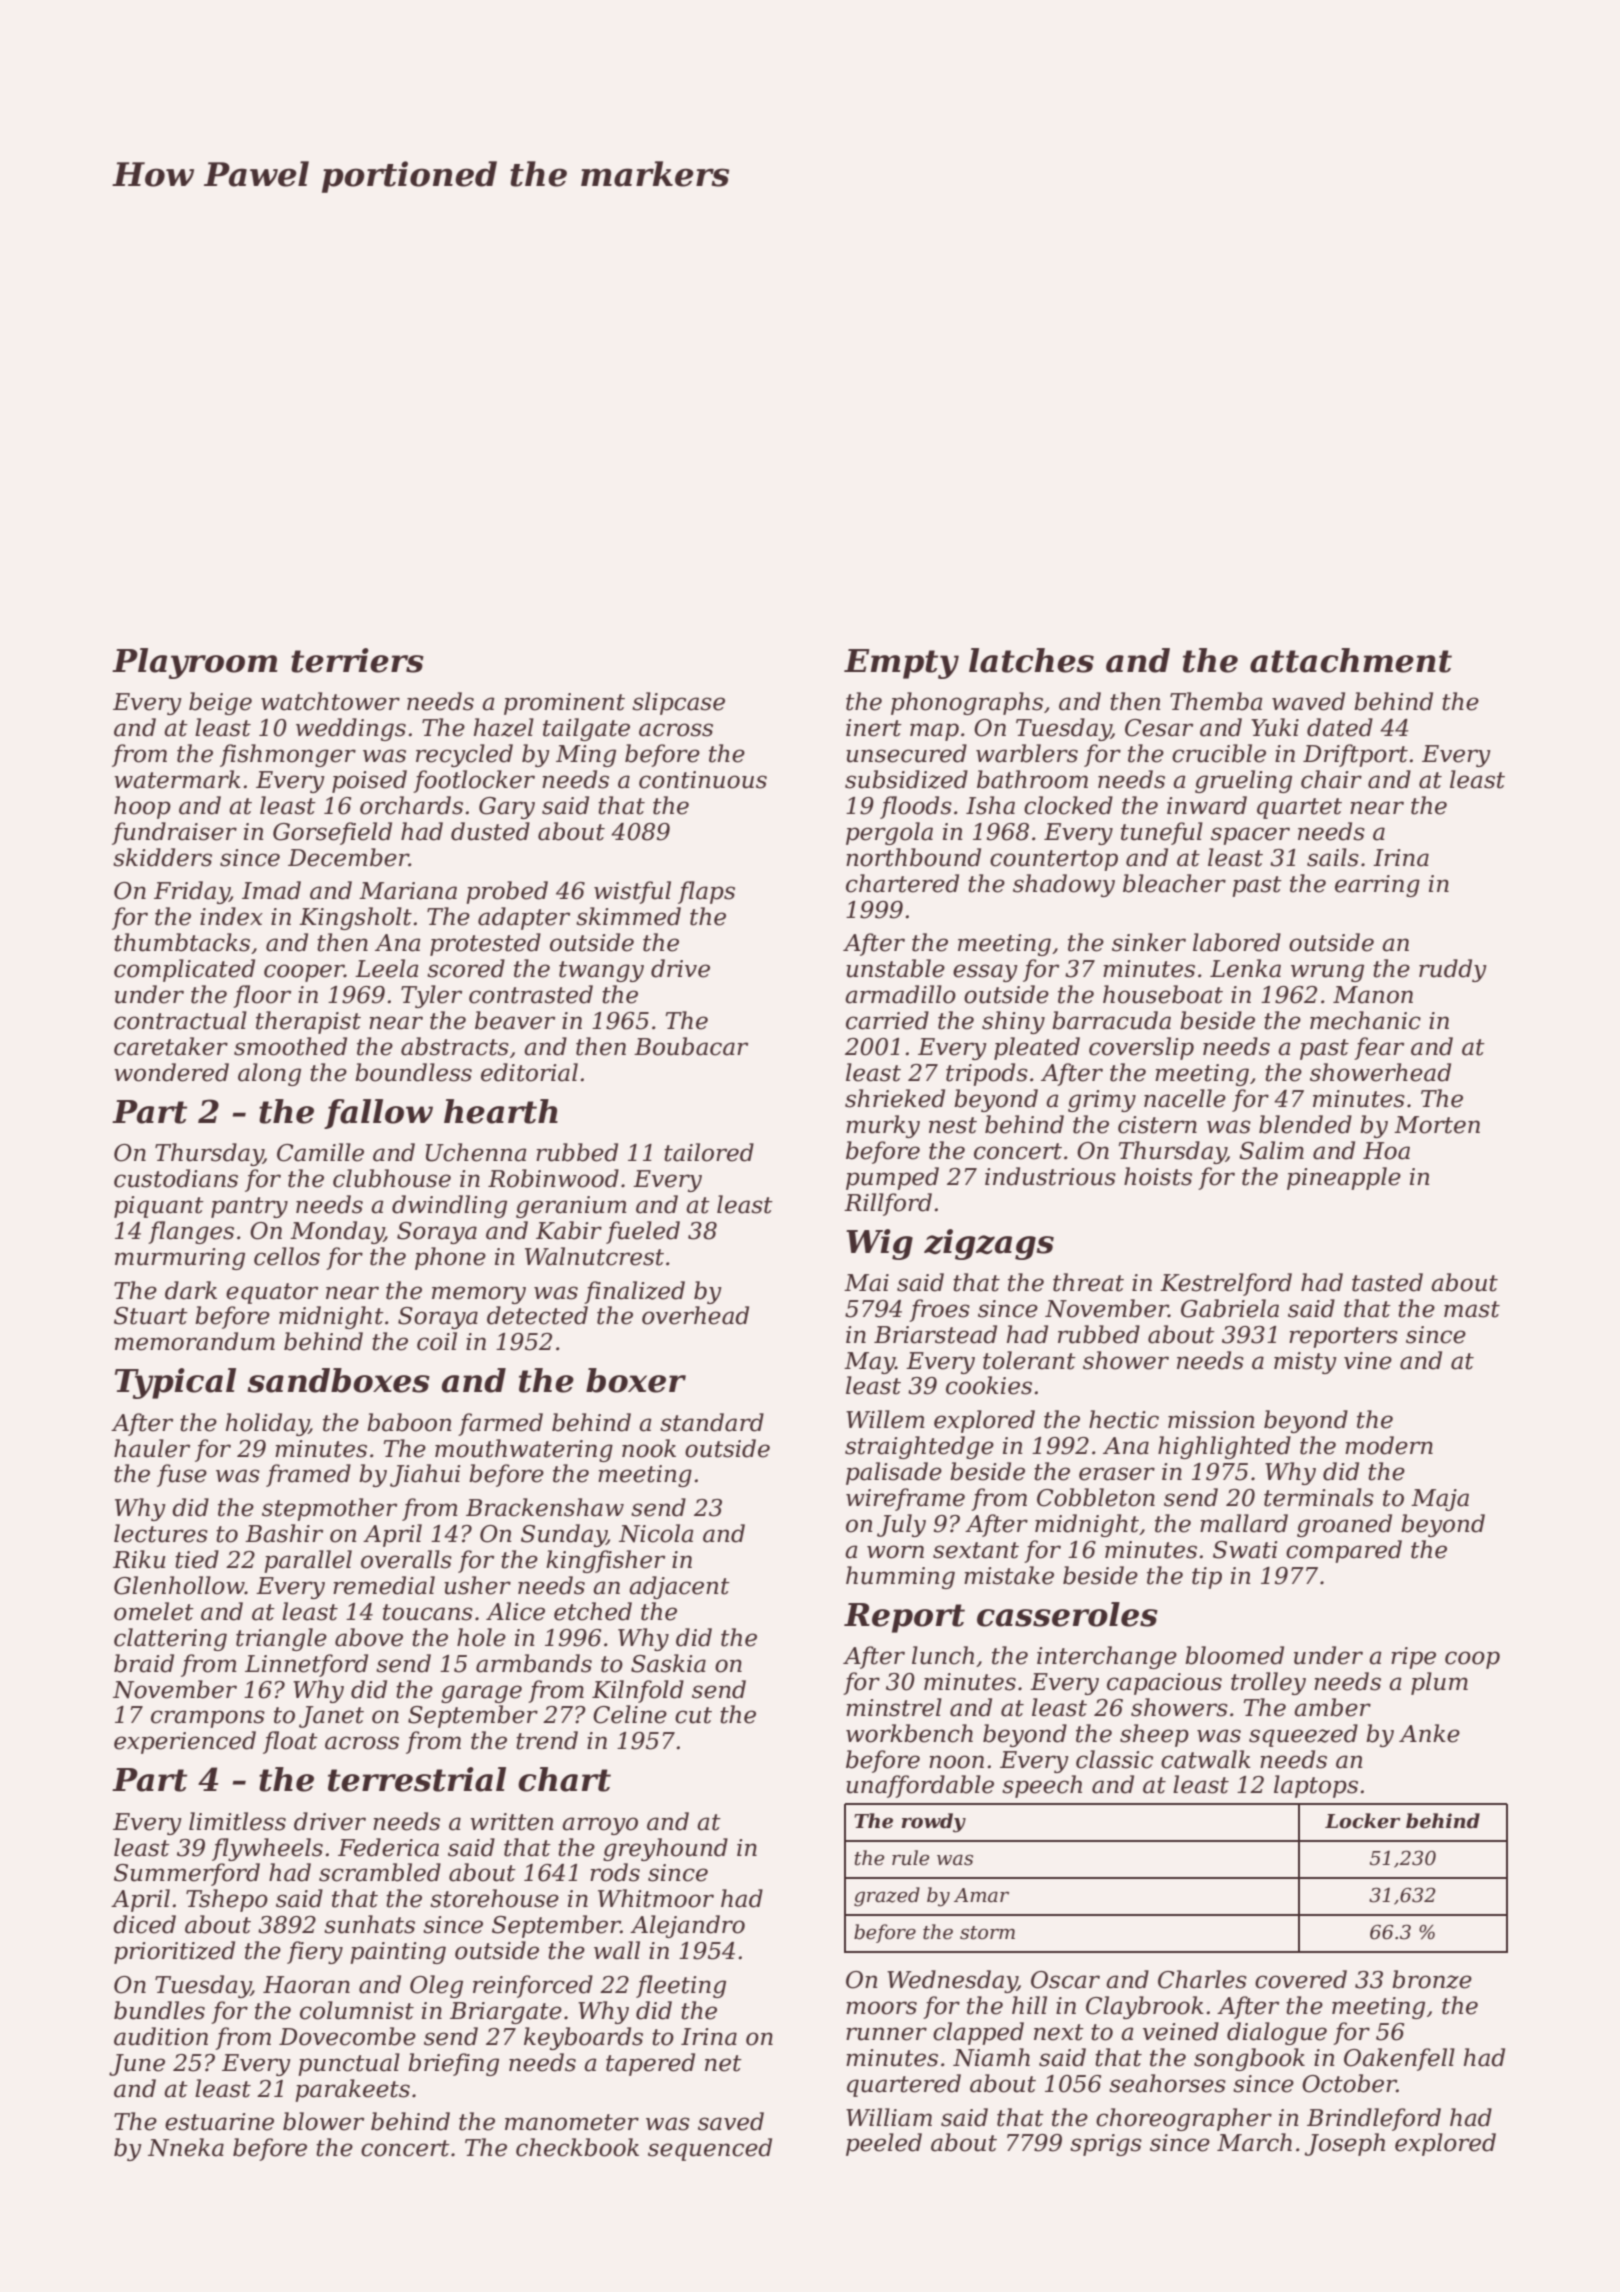 The width and height of the screenshot is (1620, 2292). What do you see at coordinates (306, 1985) in the screenshot?
I see `Haoran` at bounding box center [306, 1985].
